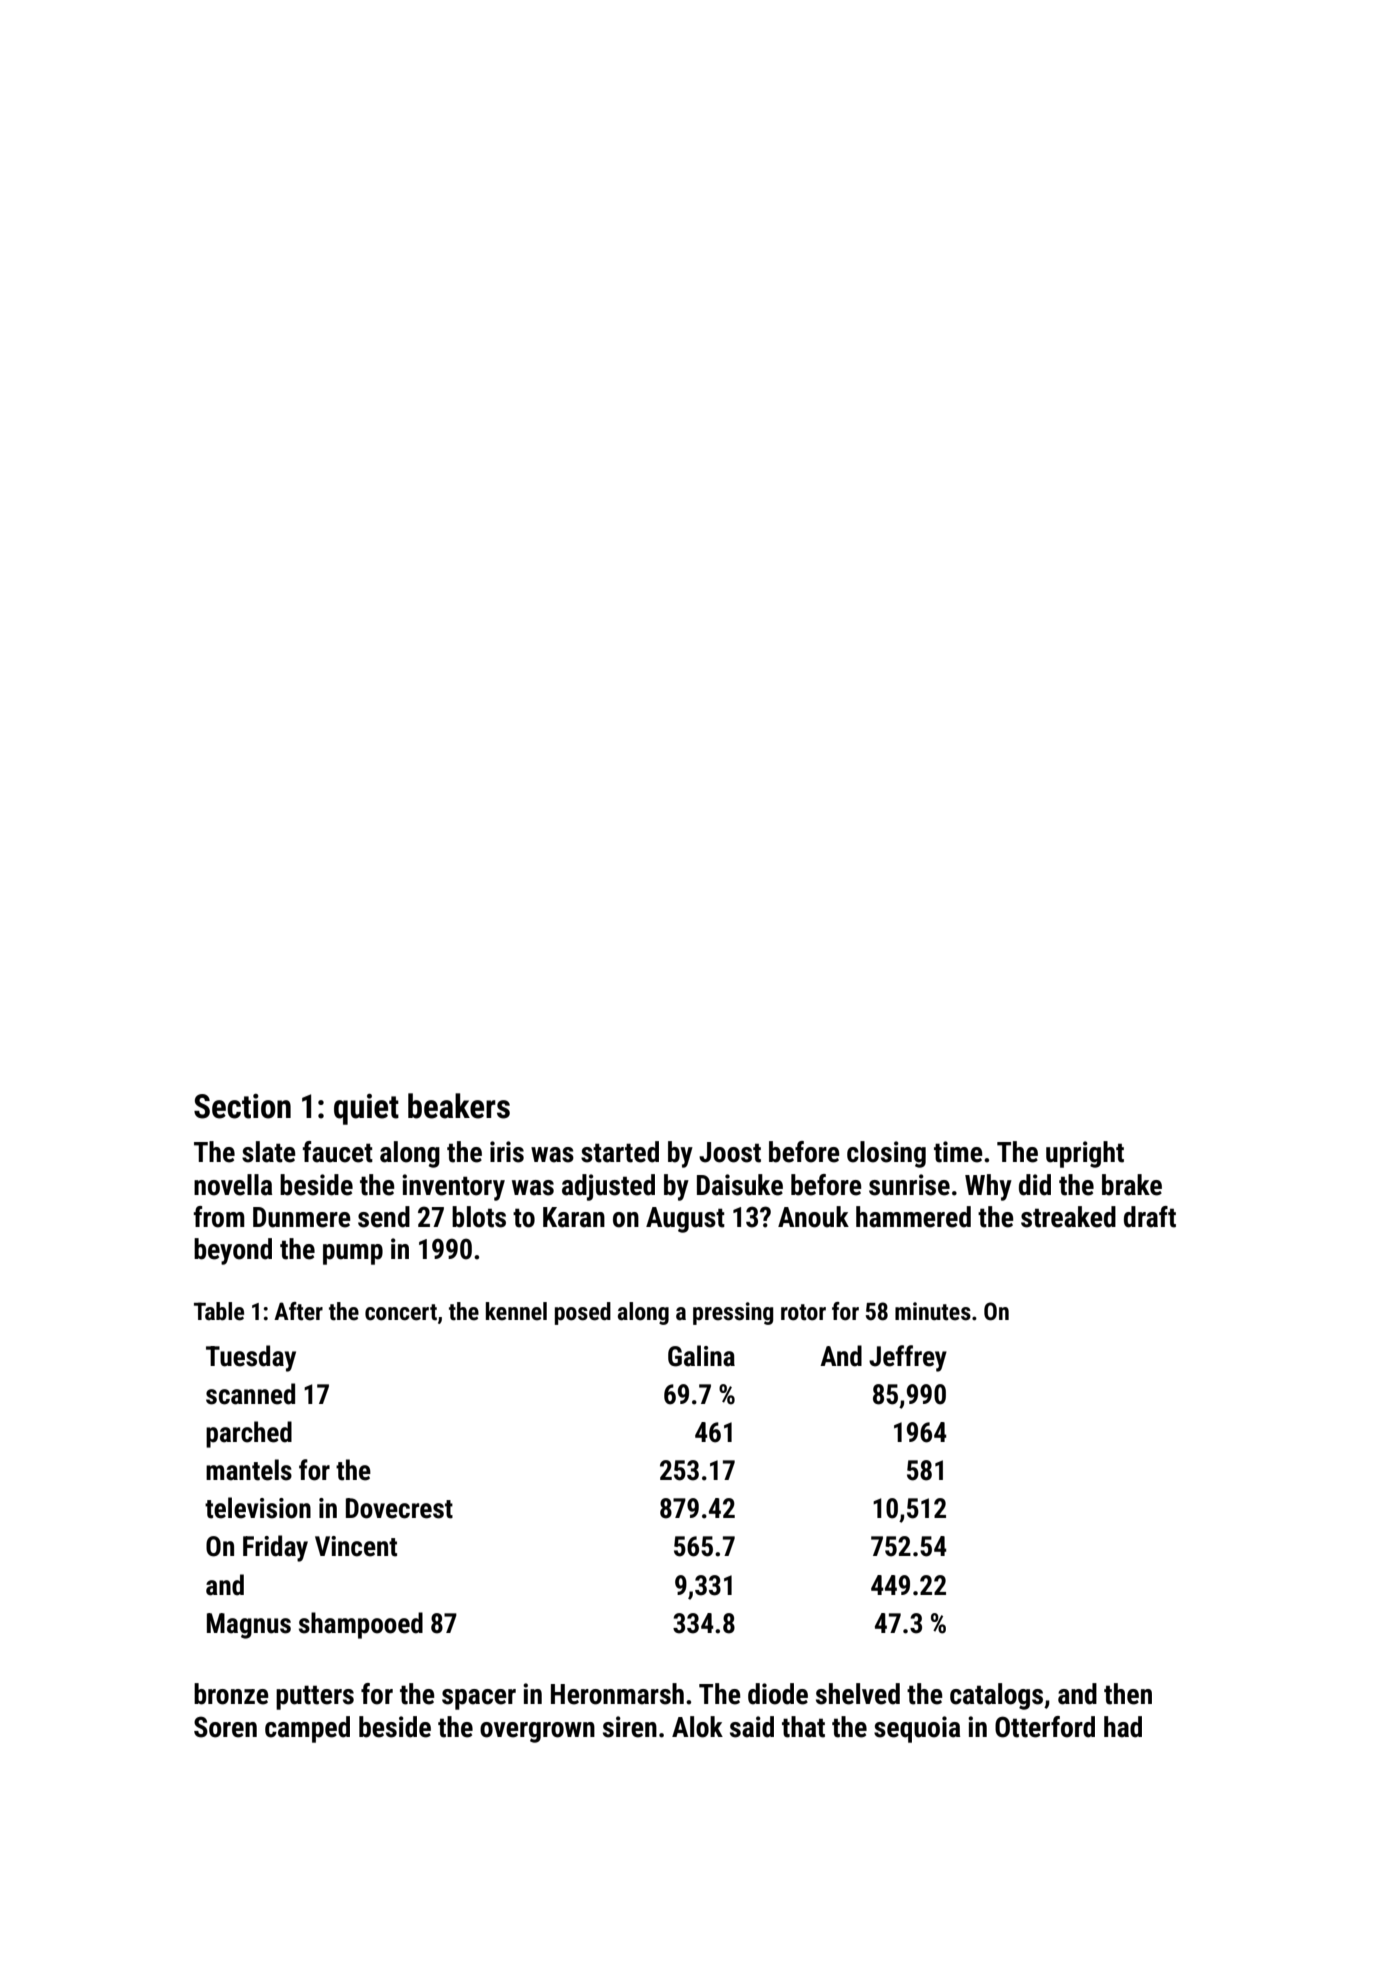 The height and width of the screenshot is (1969, 1386). What do you see at coordinates (996, 1696) in the screenshot?
I see `catalogs` at bounding box center [996, 1696].
